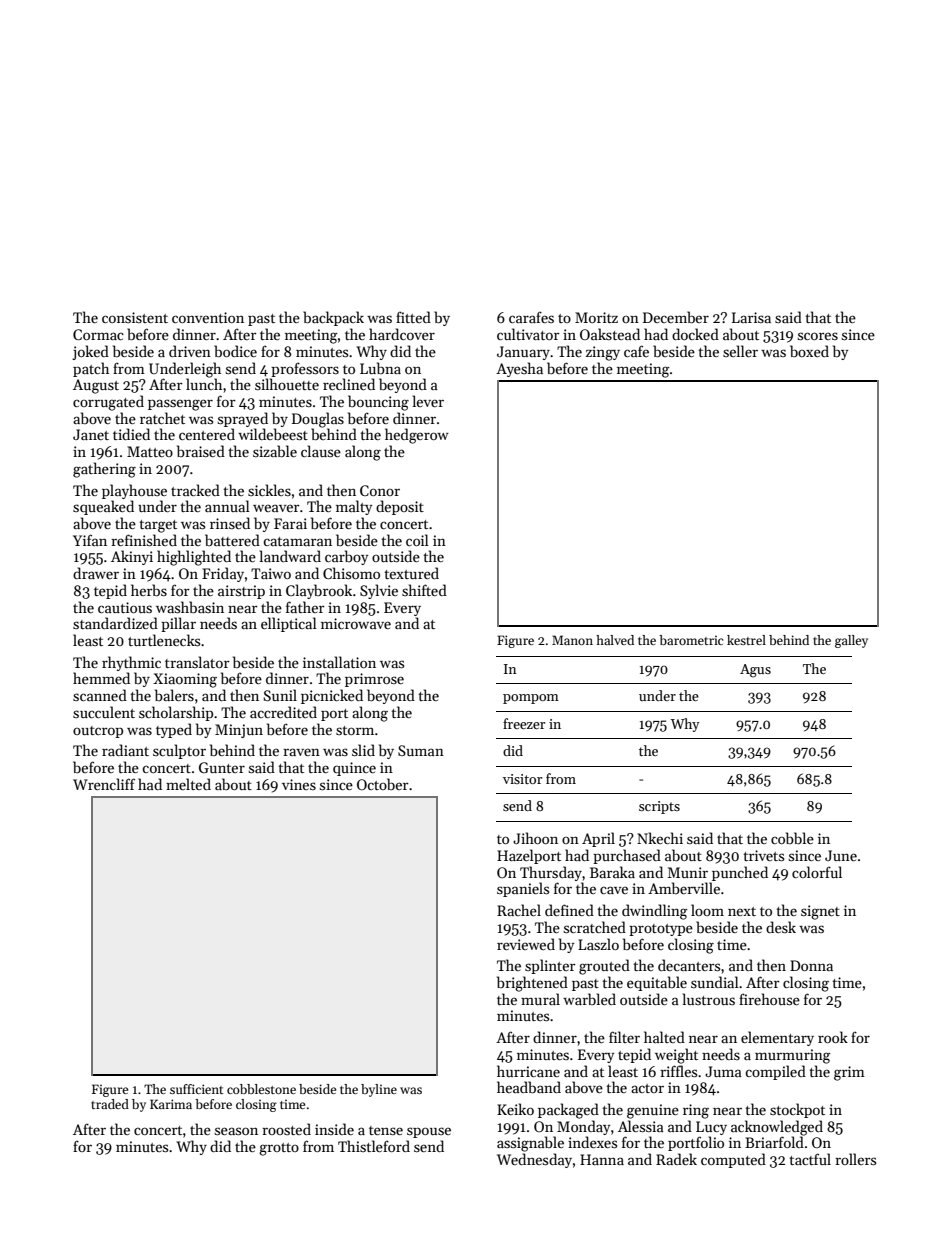  What do you see at coordinates (602, 1159) in the screenshot?
I see `Hanna` at bounding box center [602, 1159].
